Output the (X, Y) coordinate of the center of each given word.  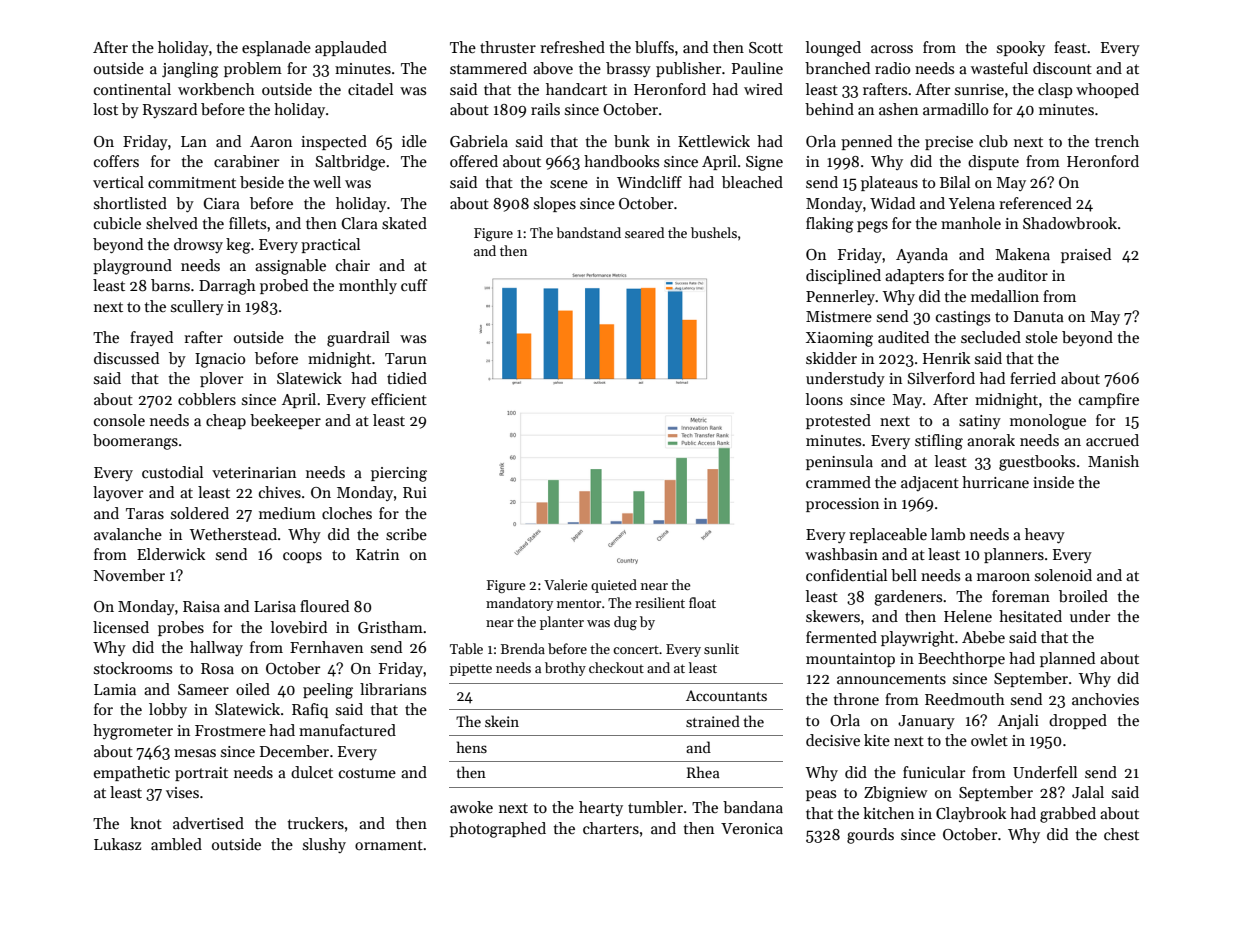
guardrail (358, 339)
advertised (208, 823)
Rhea (703, 772)
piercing (399, 474)
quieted (614, 586)
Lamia (115, 689)
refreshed (572, 47)
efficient (399, 399)
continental (132, 89)
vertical (118, 182)
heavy (1045, 535)
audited (903, 337)
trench (1117, 141)
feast (1070, 47)
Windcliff (649, 182)
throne (856, 699)
